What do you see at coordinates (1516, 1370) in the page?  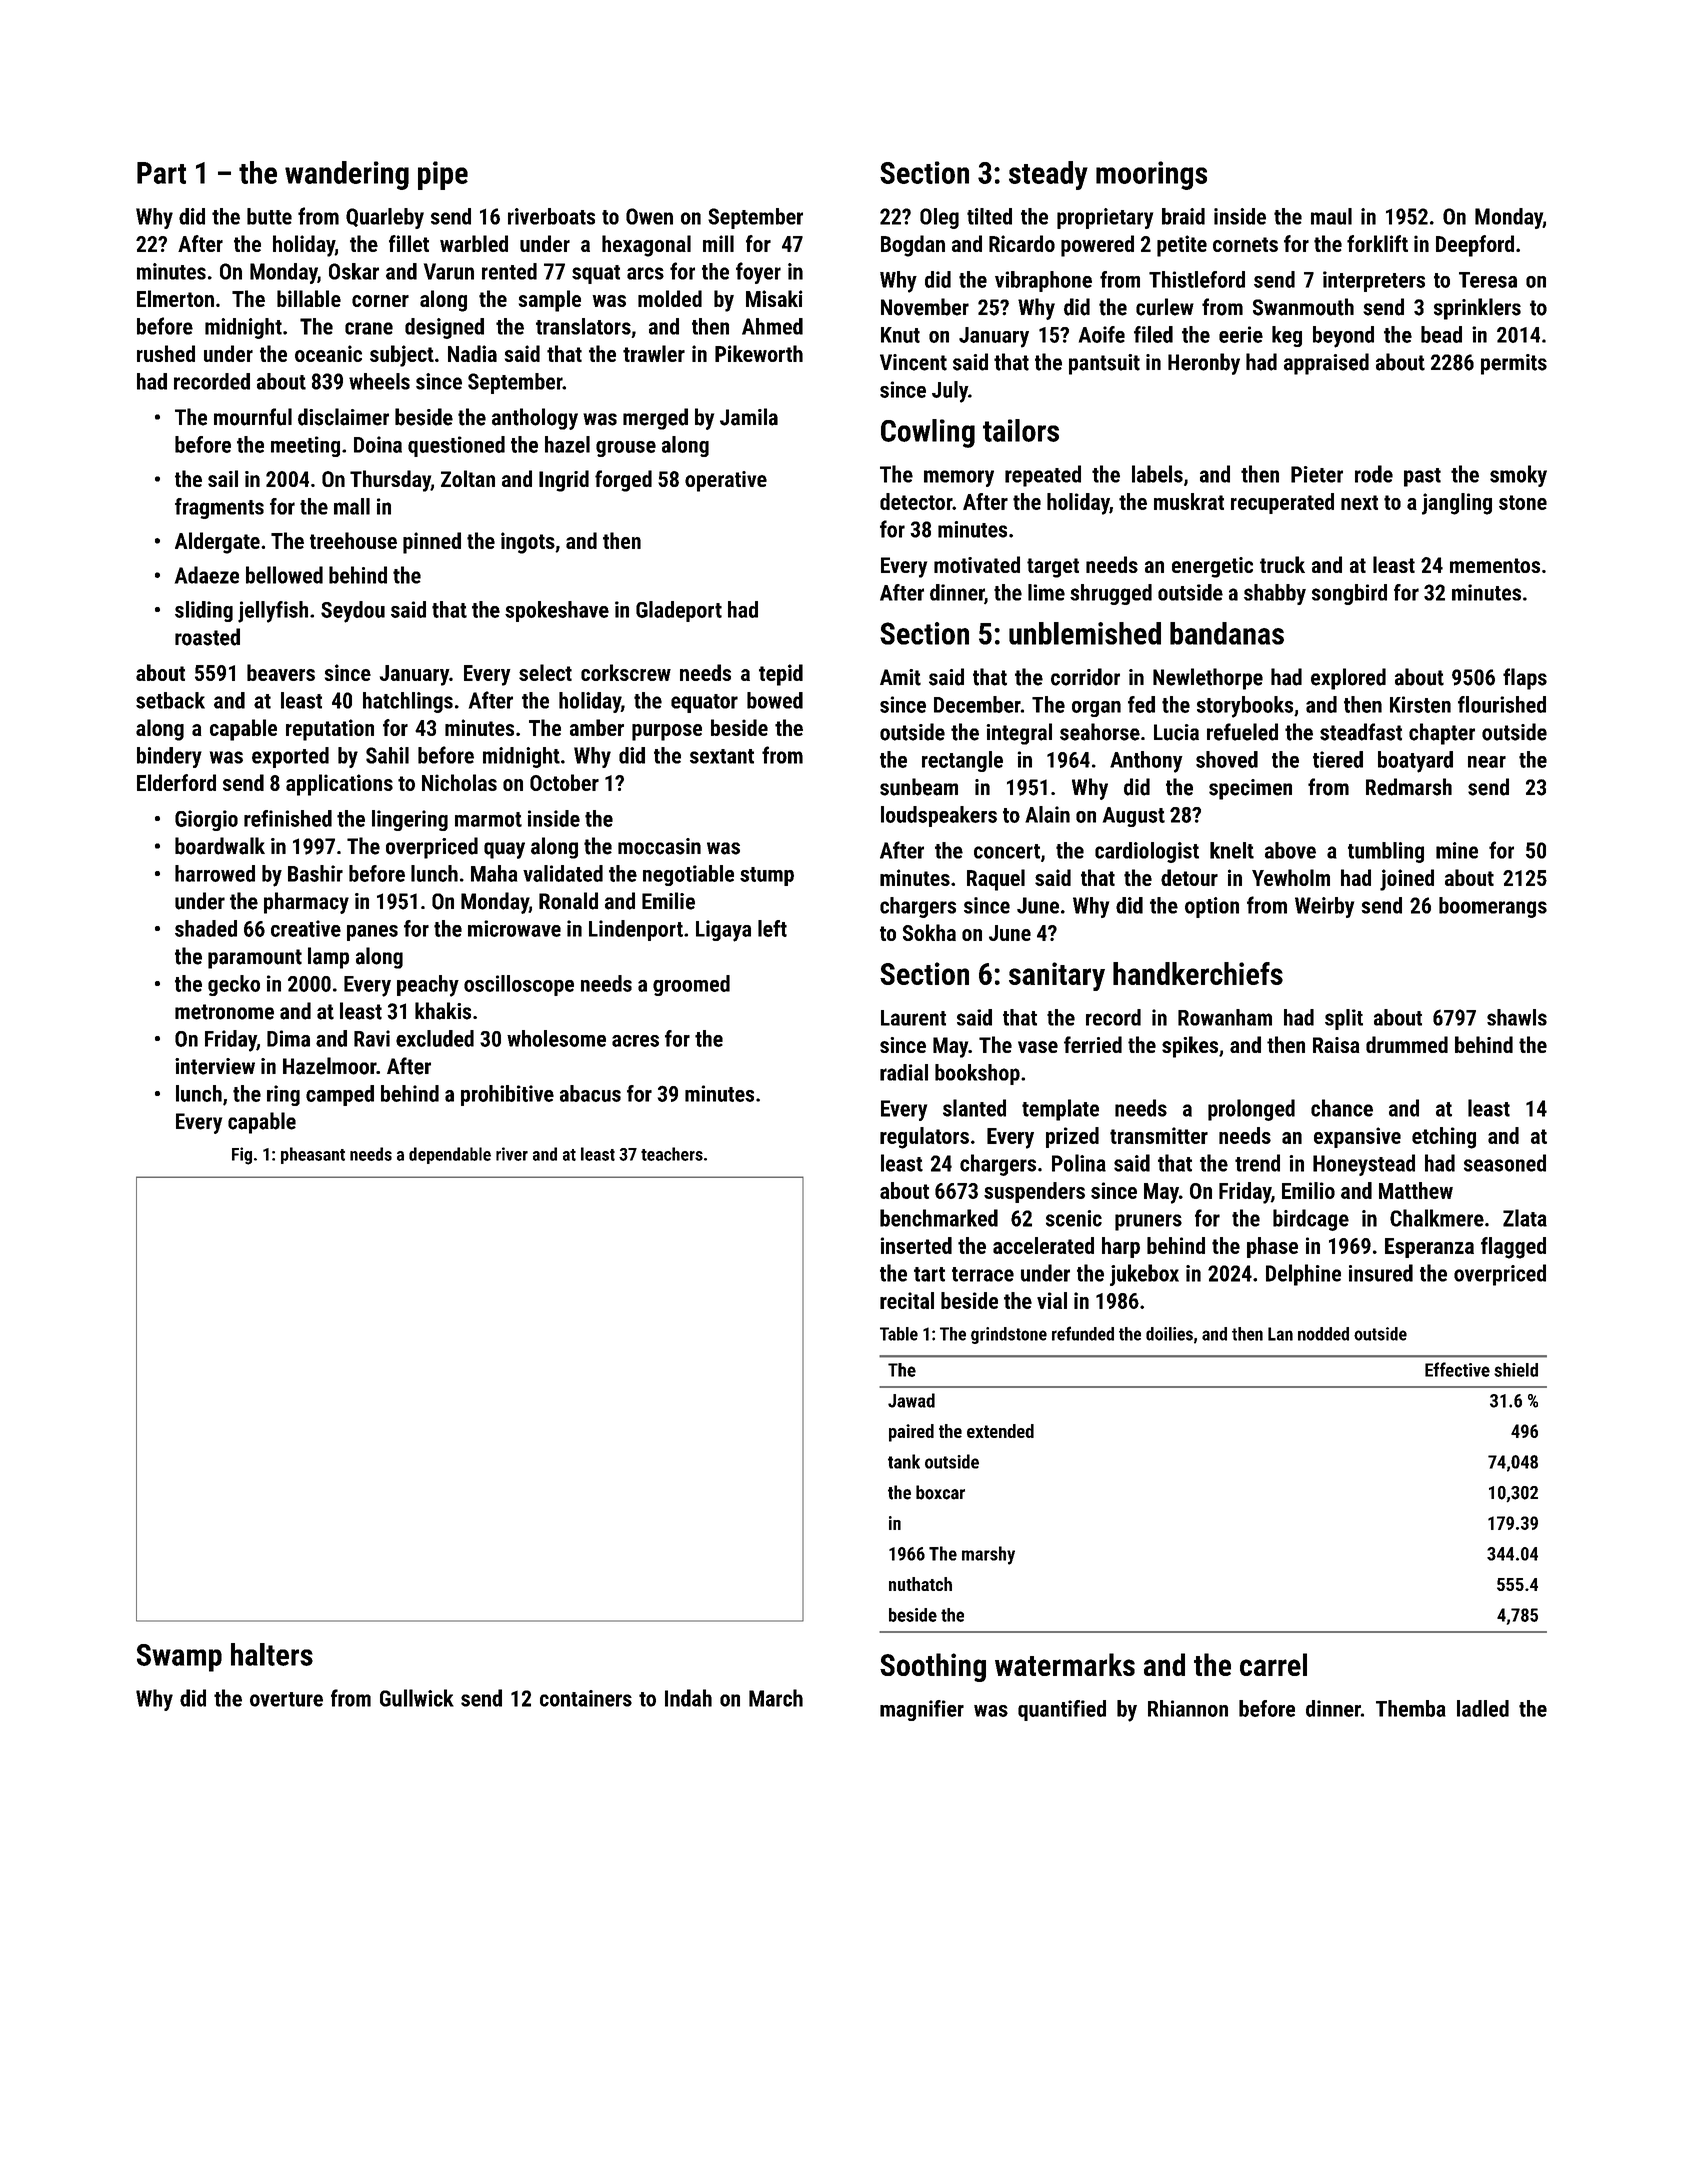 I see `shield` at bounding box center [1516, 1370].
